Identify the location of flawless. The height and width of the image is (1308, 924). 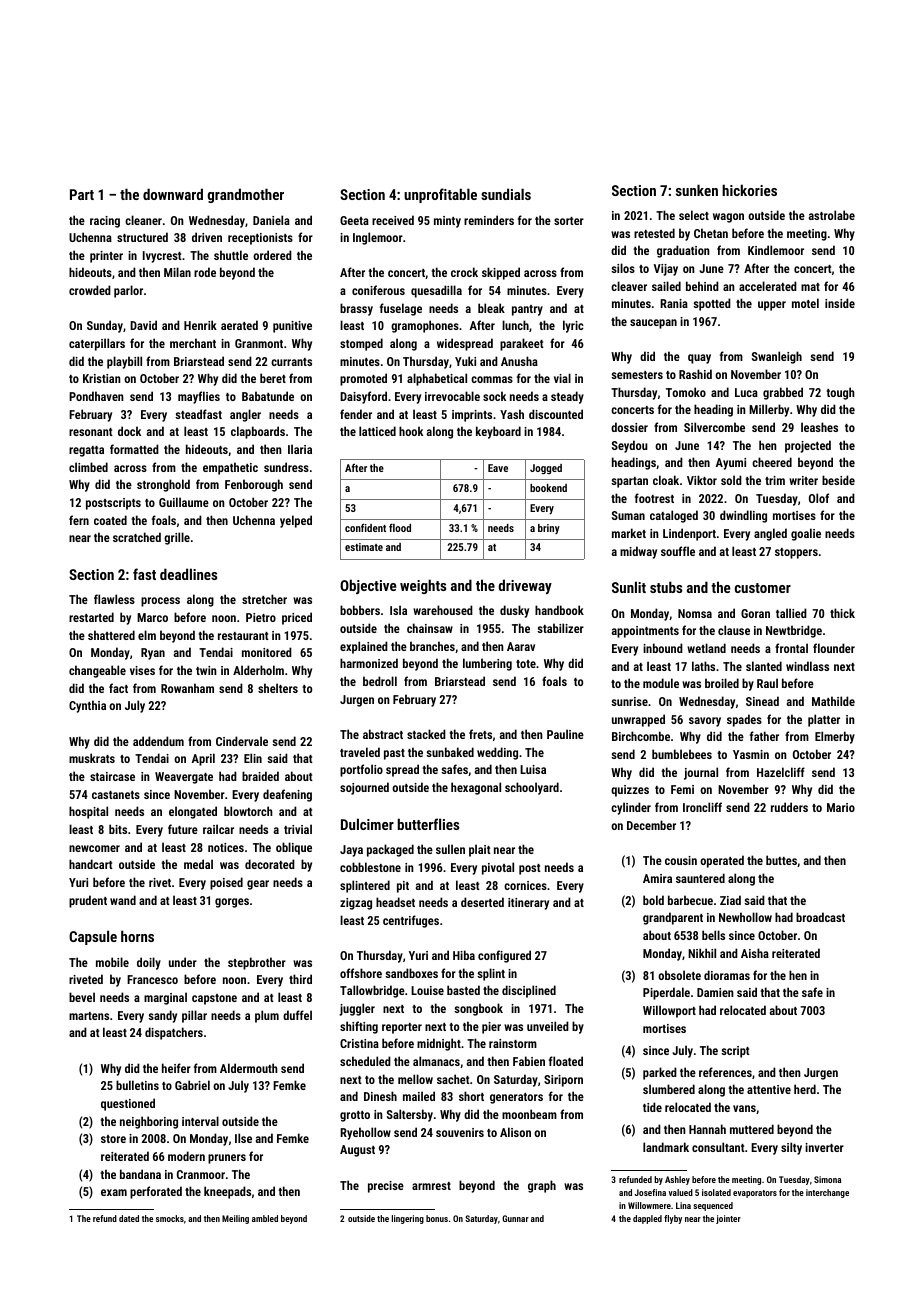
(114, 599).
